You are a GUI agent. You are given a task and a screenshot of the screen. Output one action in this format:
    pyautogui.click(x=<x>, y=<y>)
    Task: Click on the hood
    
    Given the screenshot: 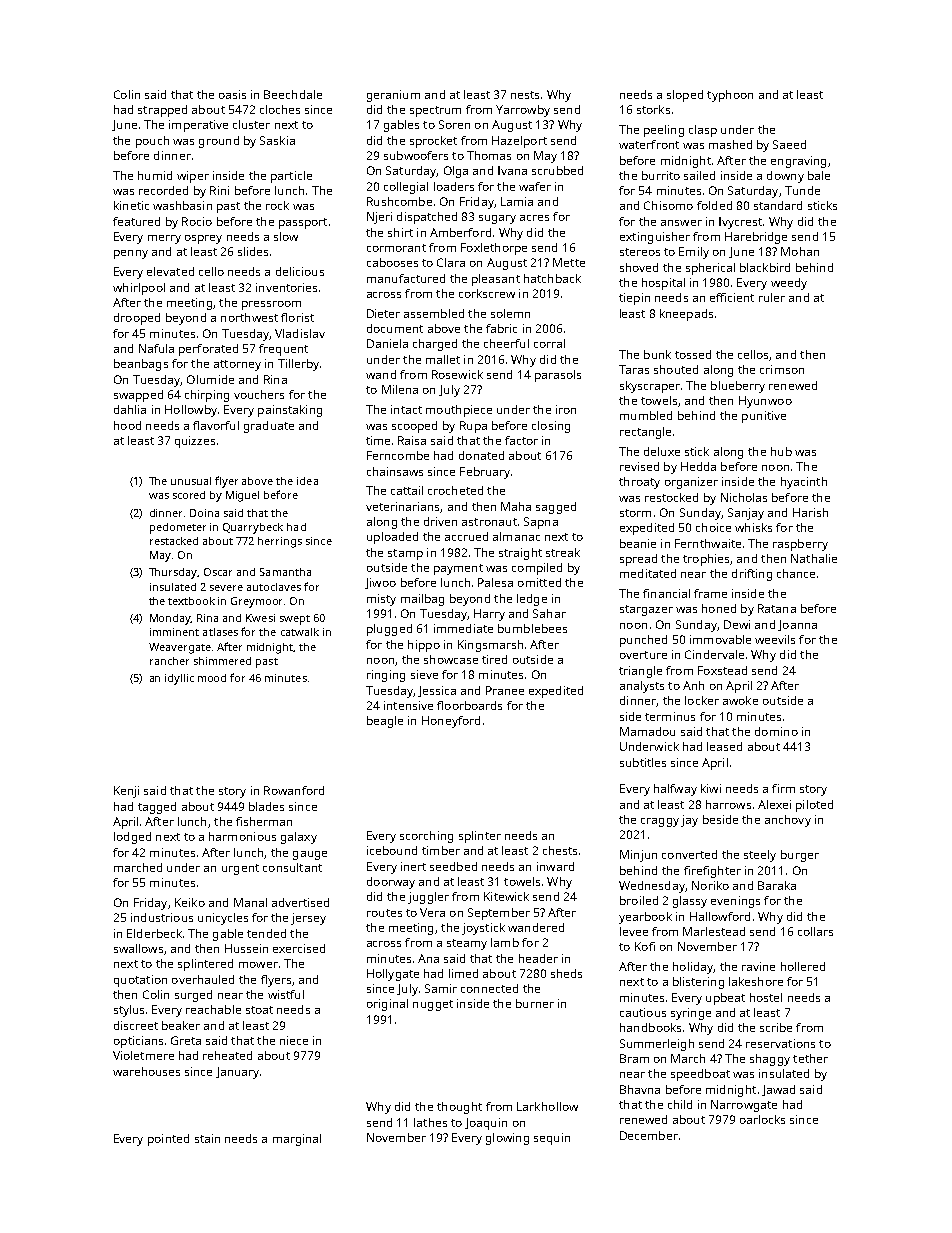 What is the action you would take?
    pyautogui.click(x=127, y=425)
